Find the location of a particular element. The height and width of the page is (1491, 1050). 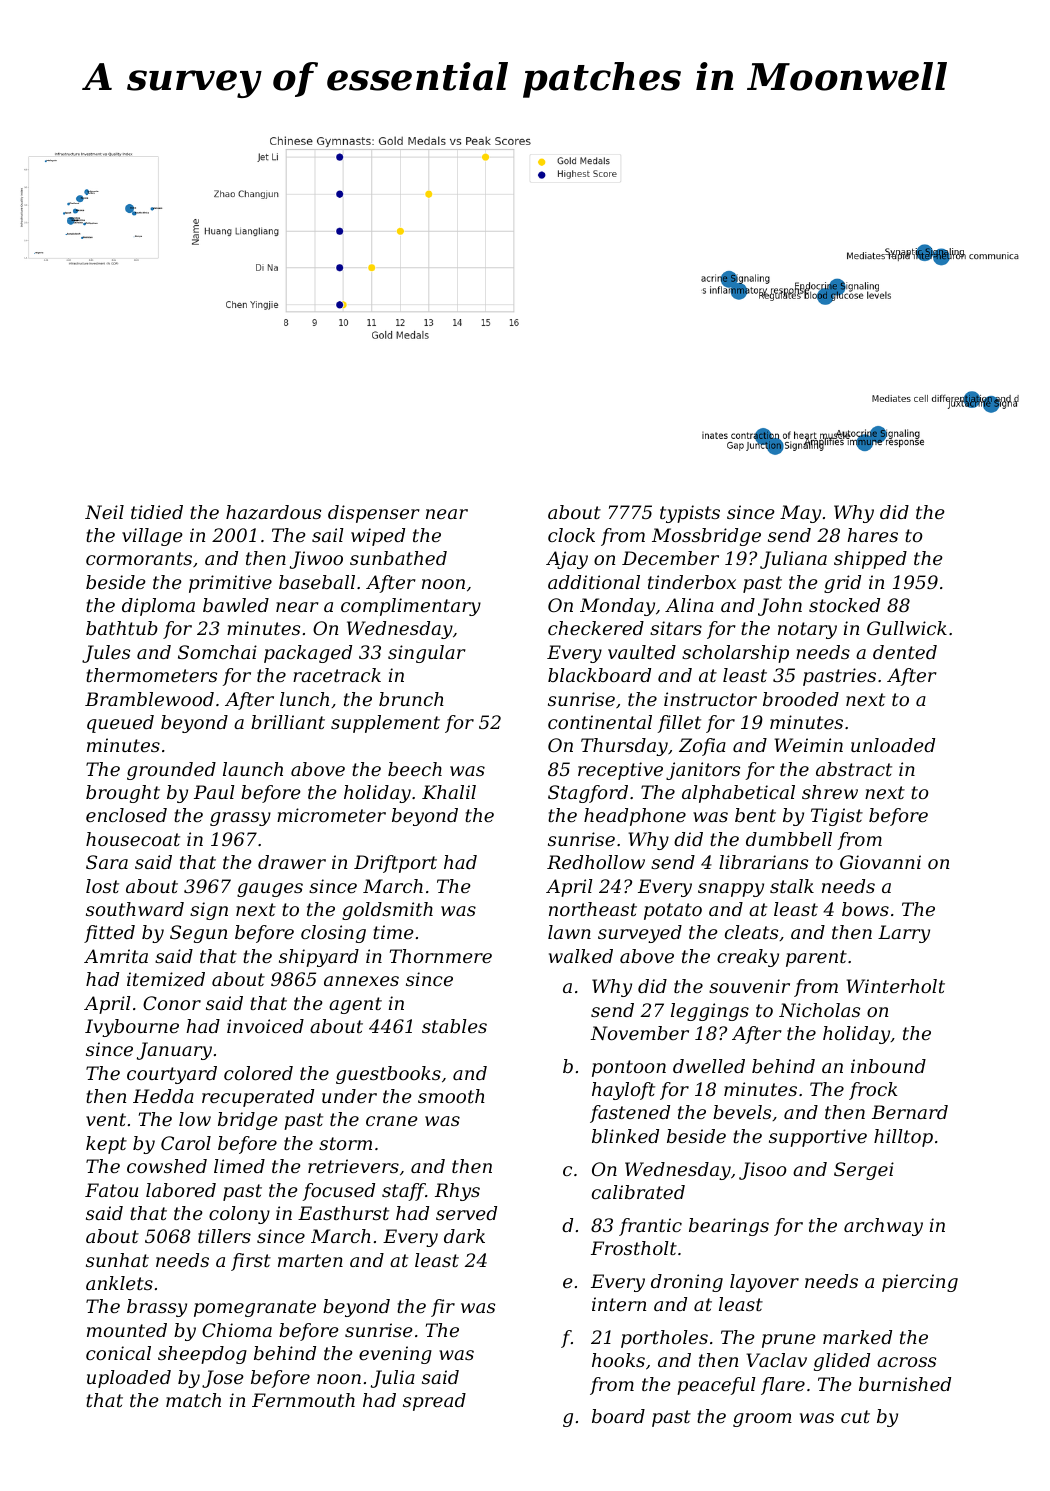

colony is located at coordinates (239, 1215).
